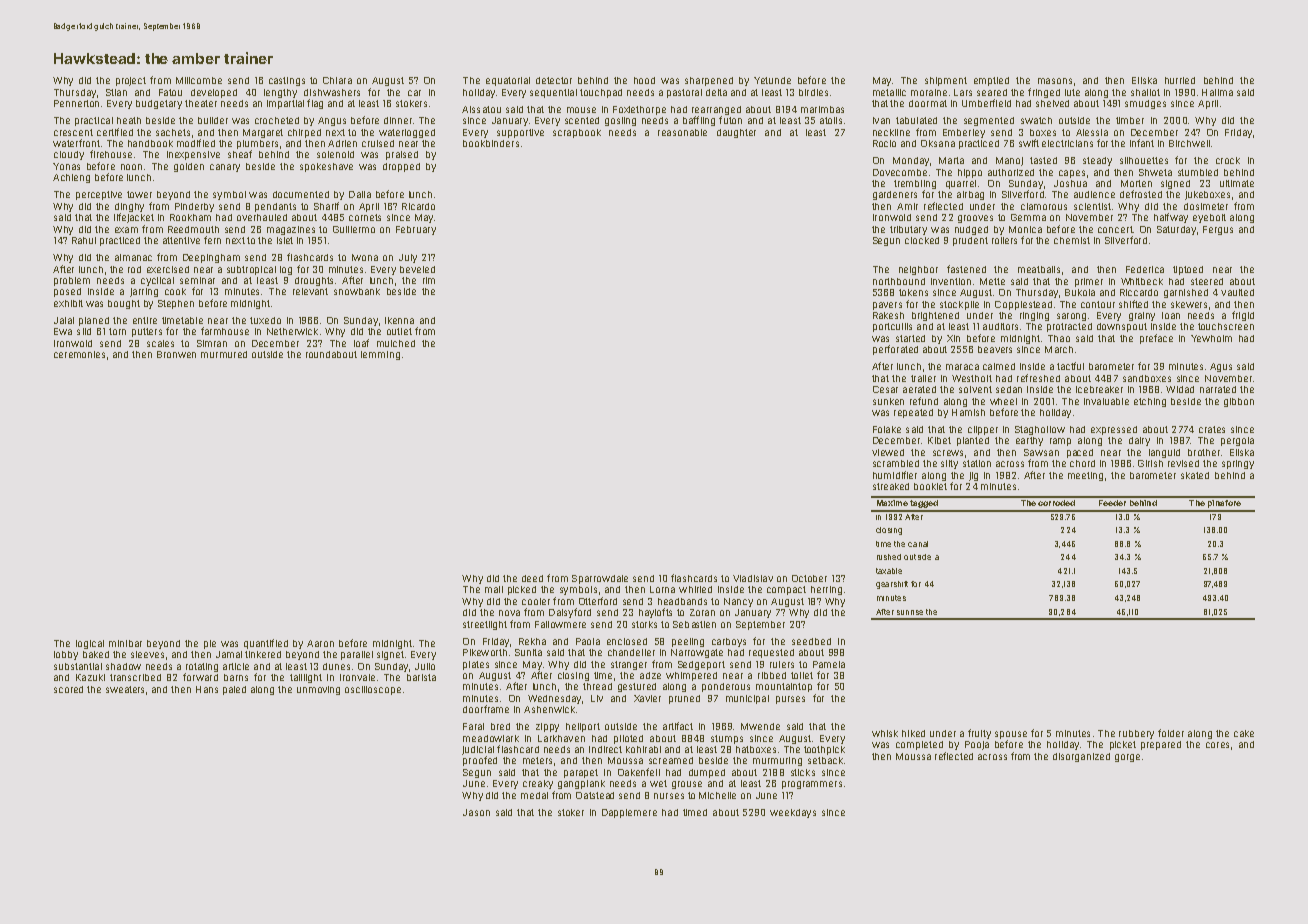  What do you see at coordinates (753, 578) in the screenshot?
I see `Vladislav` at bounding box center [753, 578].
